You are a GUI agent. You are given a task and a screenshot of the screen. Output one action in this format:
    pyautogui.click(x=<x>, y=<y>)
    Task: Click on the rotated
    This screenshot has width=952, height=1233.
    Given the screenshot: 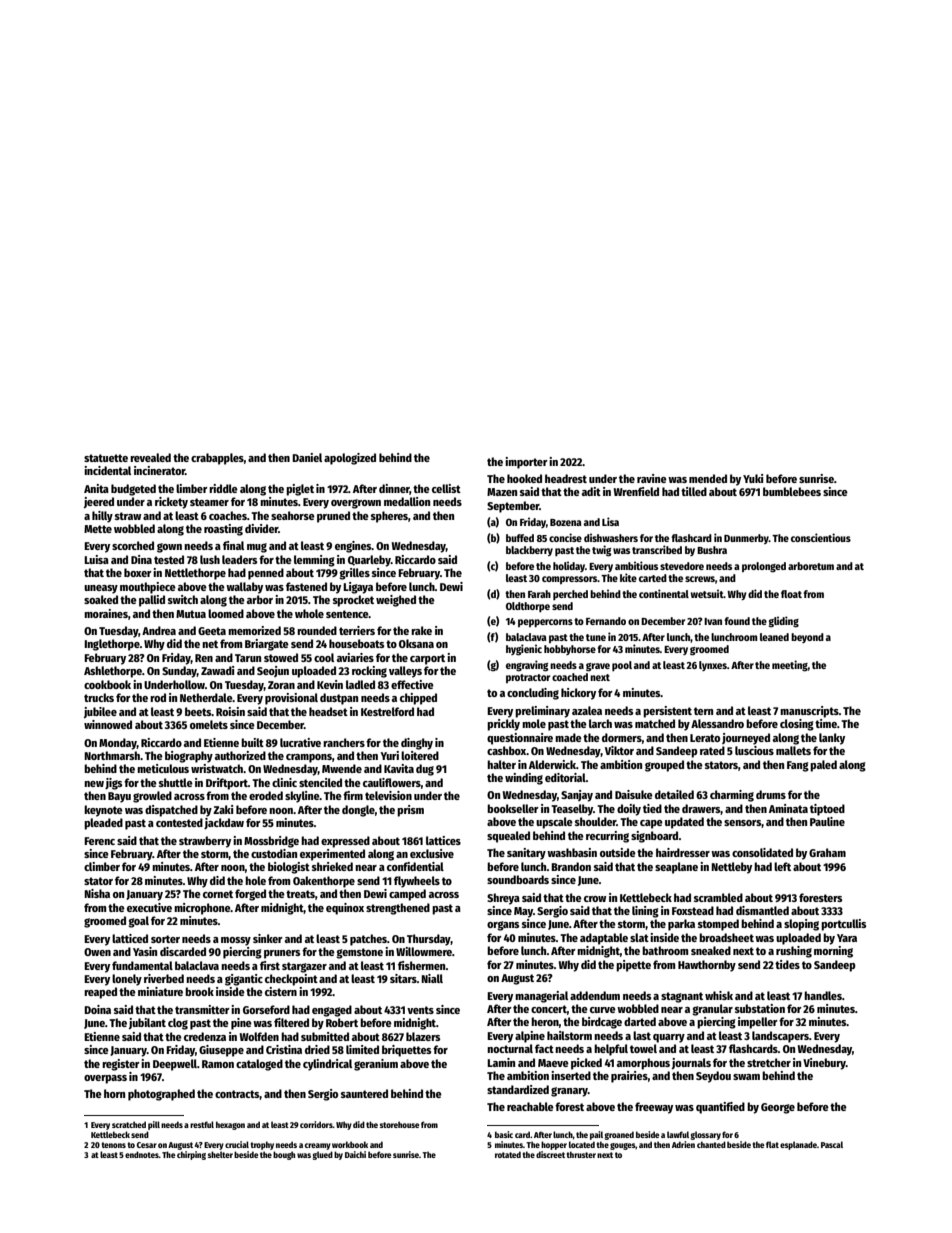 What is the action you would take?
    pyautogui.click(x=508, y=1154)
